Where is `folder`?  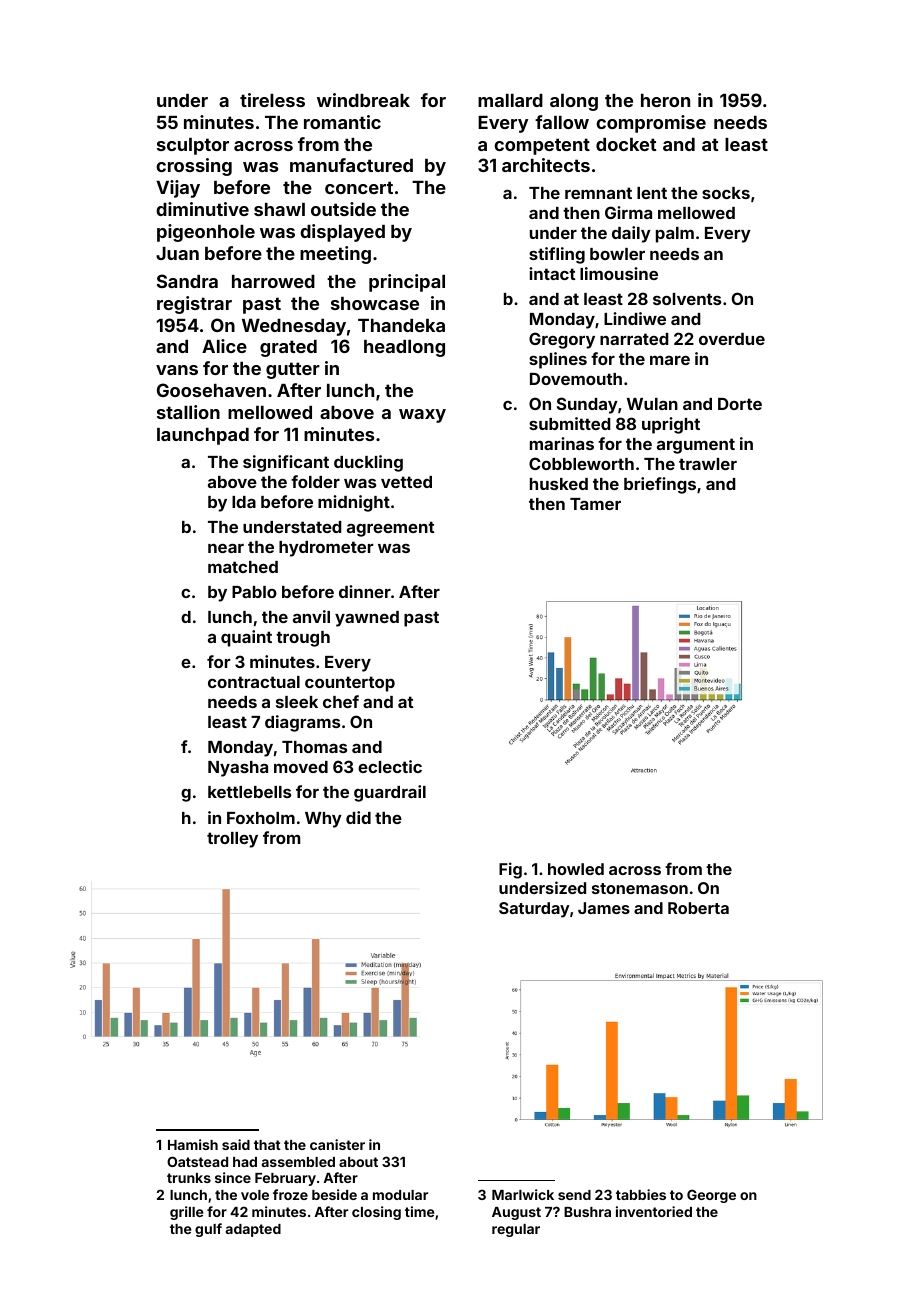
folder is located at coordinates (315, 481).
